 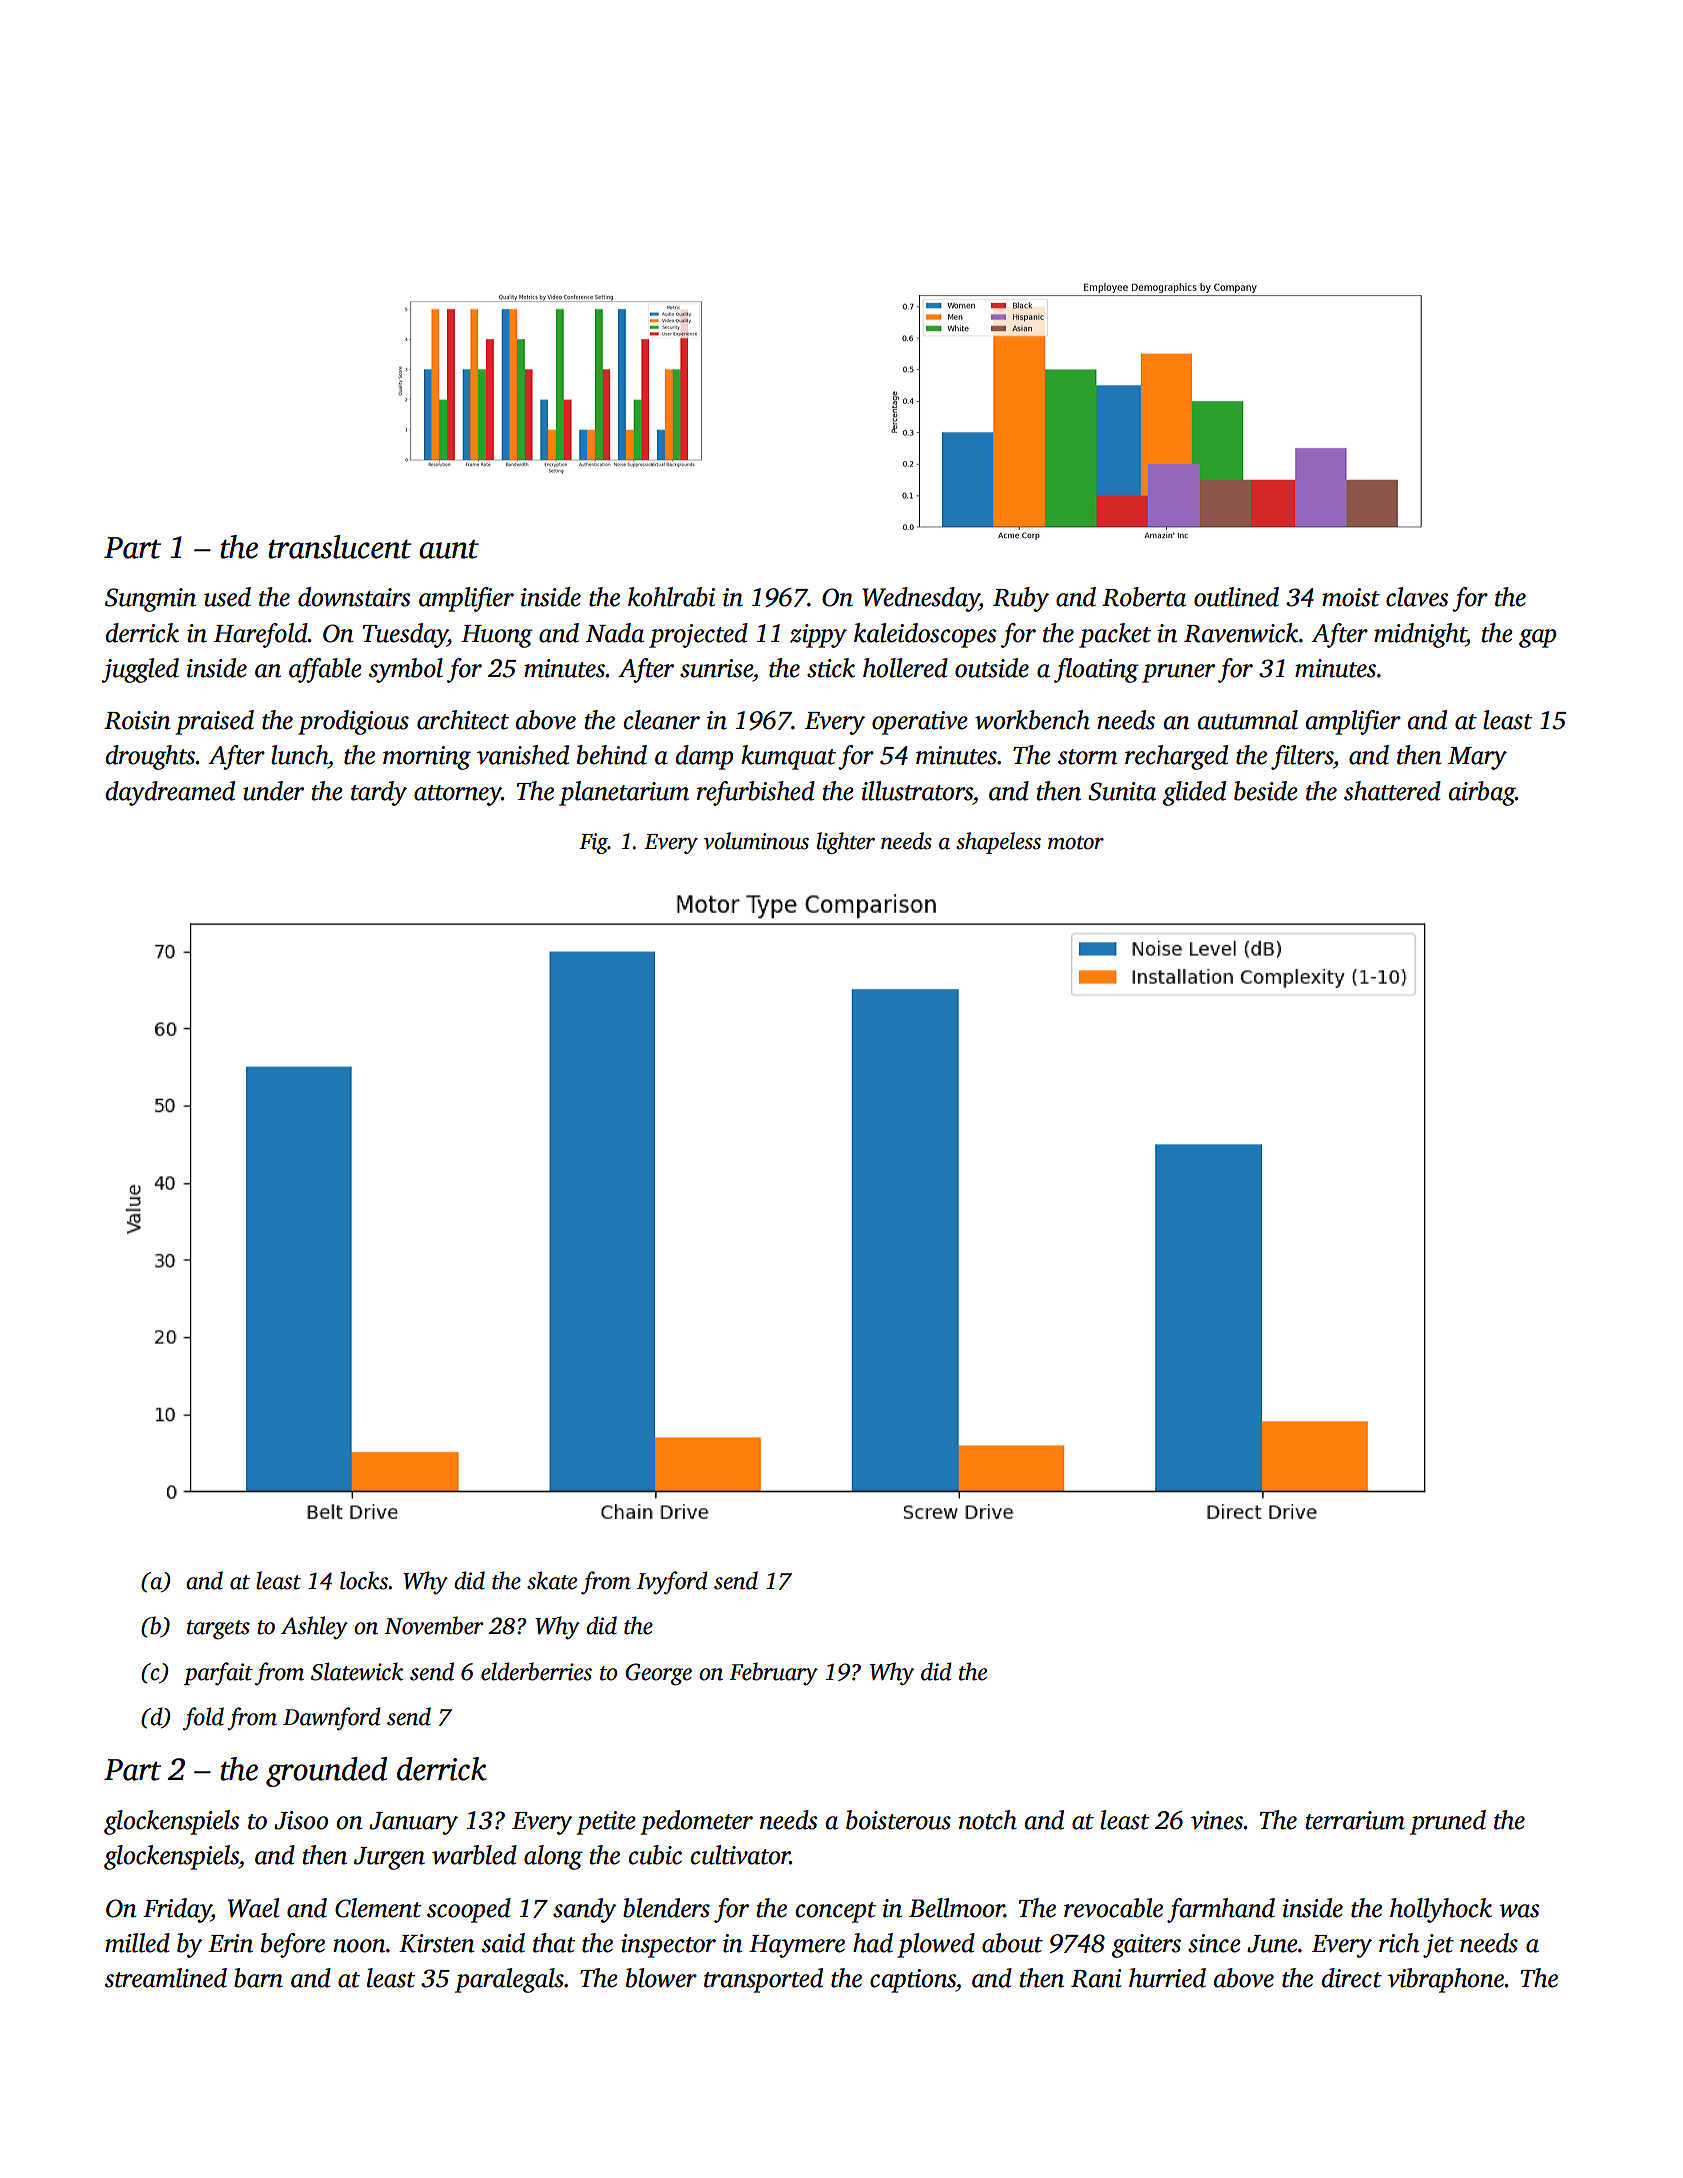 I want to click on Mary, so click(x=1477, y=758).
